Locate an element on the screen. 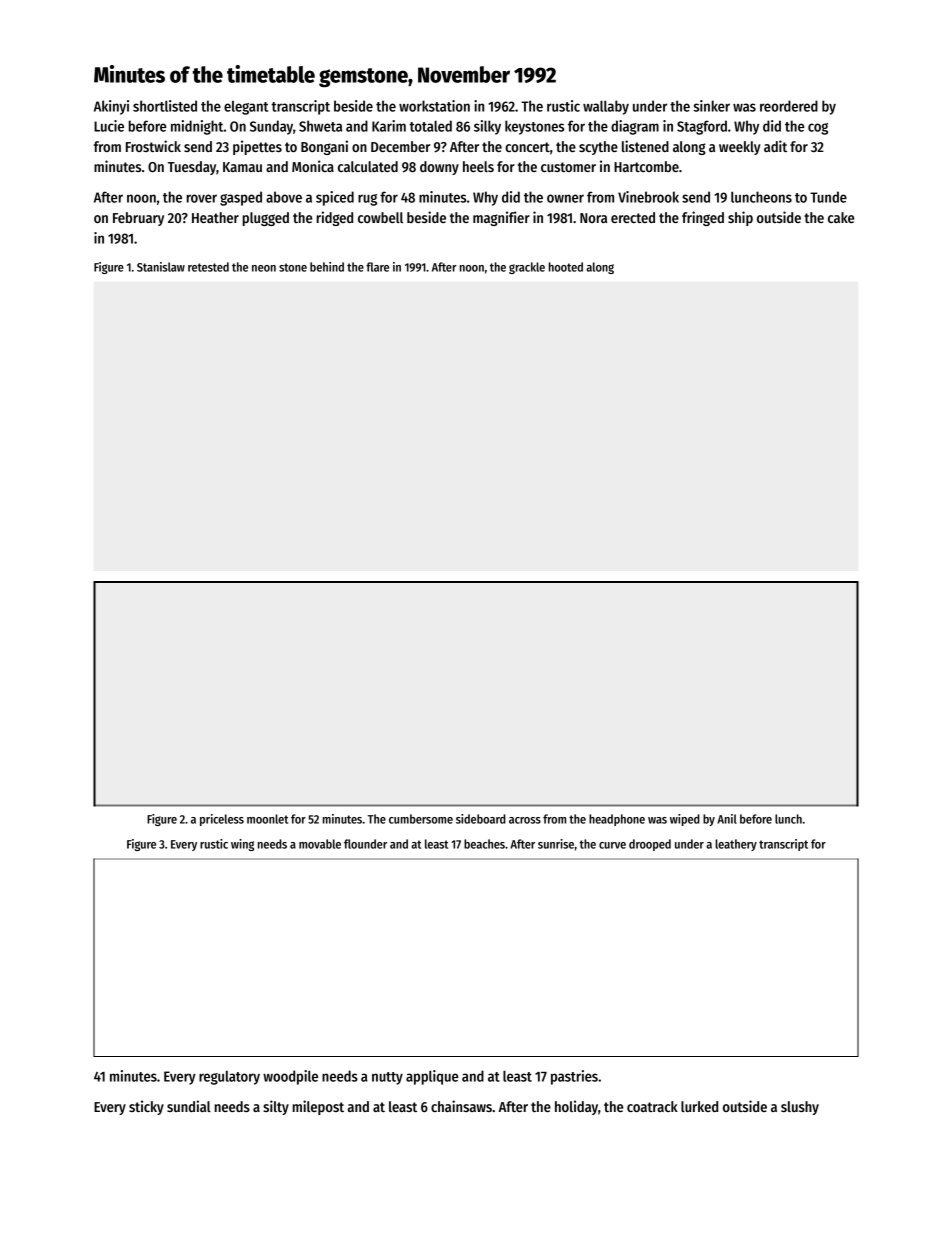 This screenshot has height=1233, width=952. cake is located at coordinates (841, 217).
